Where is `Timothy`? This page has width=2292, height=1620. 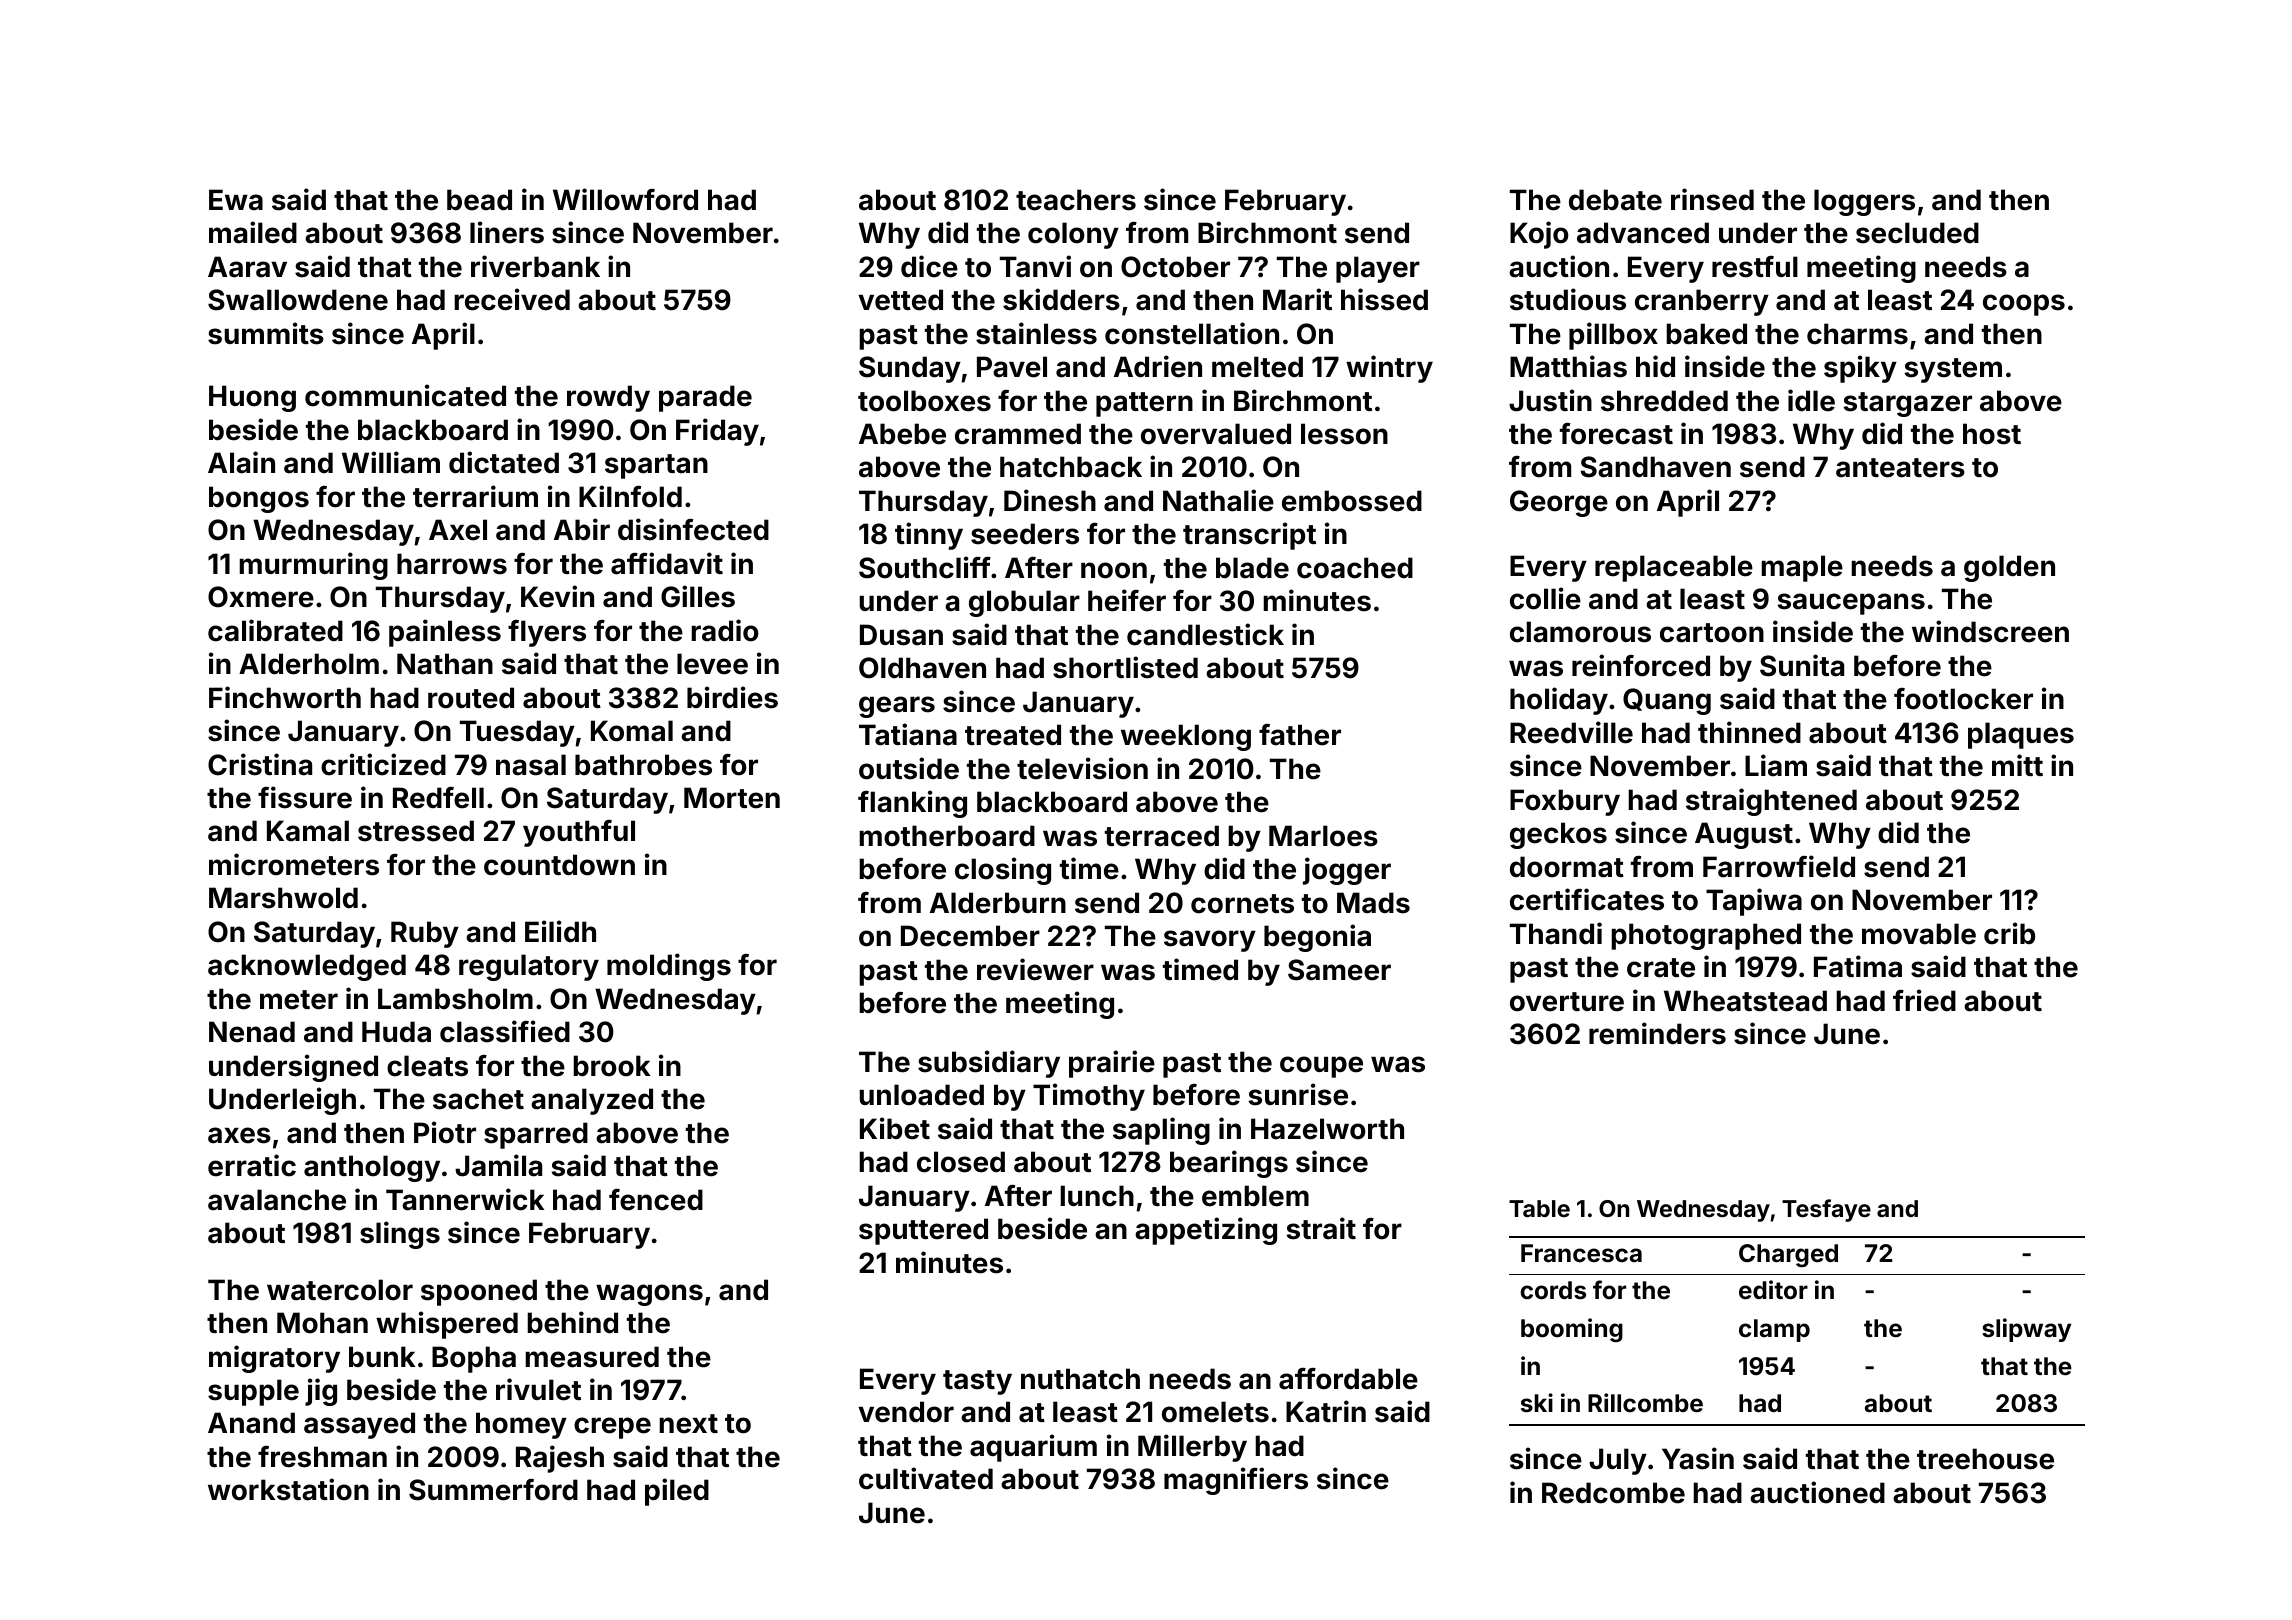
Timothy is located at coordinates (1089, 1097).
